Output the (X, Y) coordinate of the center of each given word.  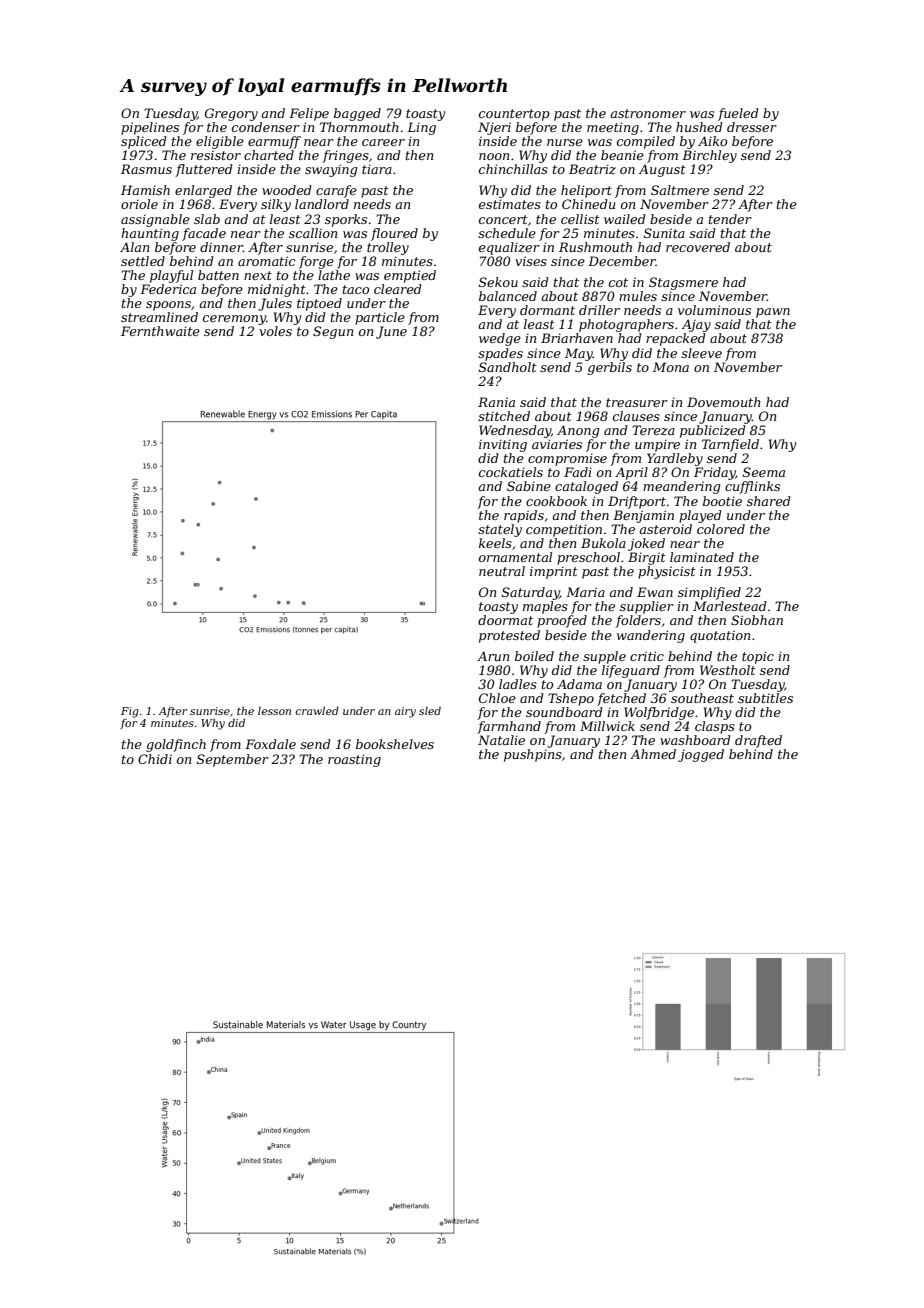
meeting (613, 128)
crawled (317, 711)
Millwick (607, 726)
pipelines (150, 128)
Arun (493, 656)
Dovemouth (724, 402)
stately (500, 530)
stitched (504, 416)
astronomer (648, 113)
